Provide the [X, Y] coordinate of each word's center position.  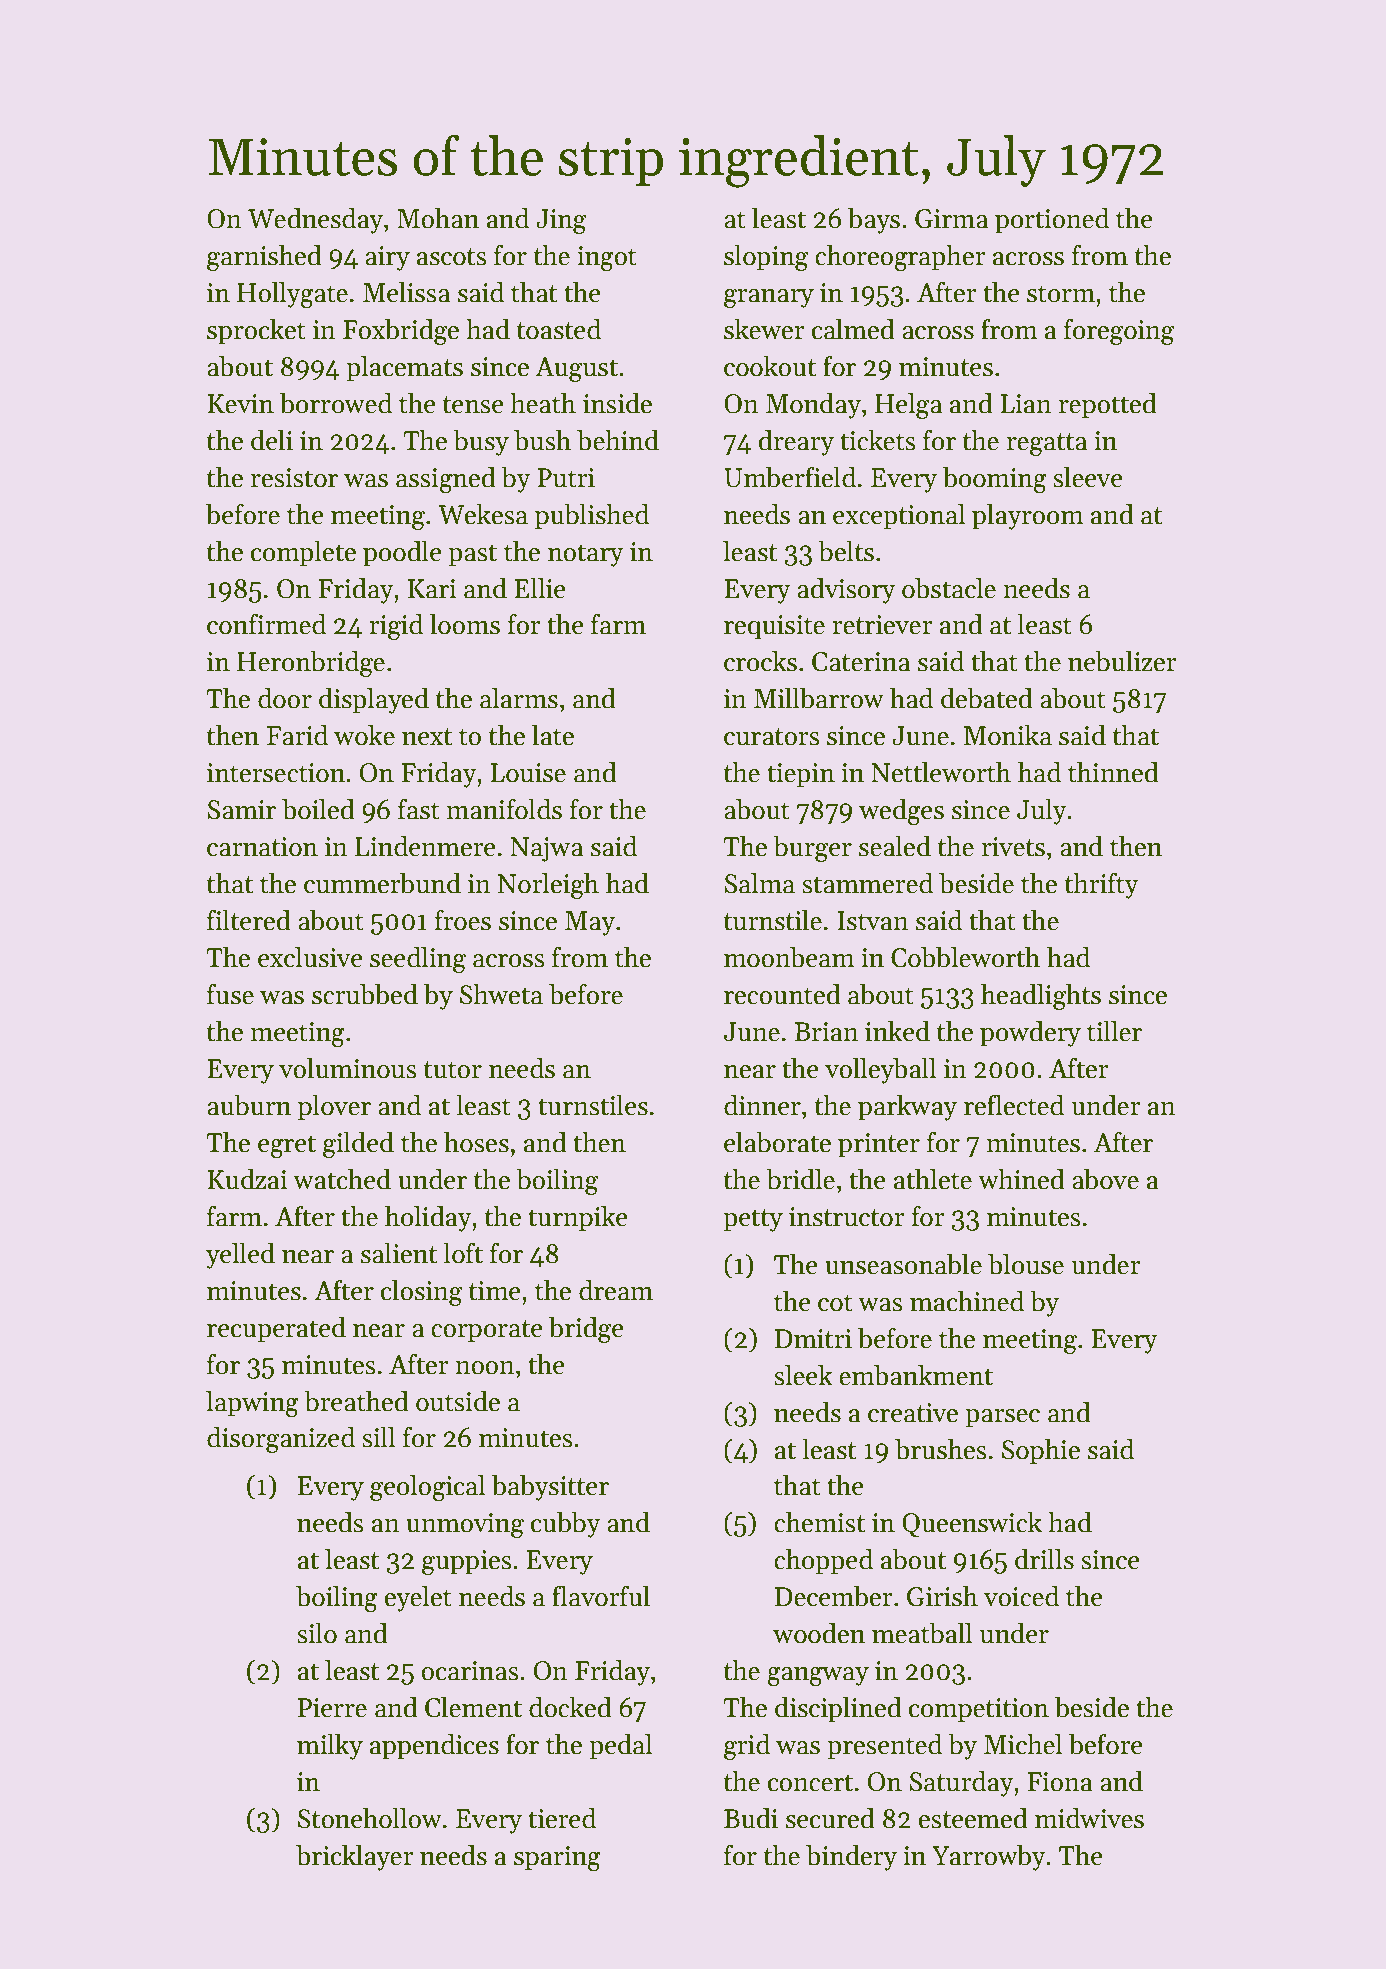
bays [874, 221]
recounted [782, 994]
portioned [1052, 221]
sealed [895, 846]
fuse [230, 994]
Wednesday [315, 221]
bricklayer [354, 1858]
